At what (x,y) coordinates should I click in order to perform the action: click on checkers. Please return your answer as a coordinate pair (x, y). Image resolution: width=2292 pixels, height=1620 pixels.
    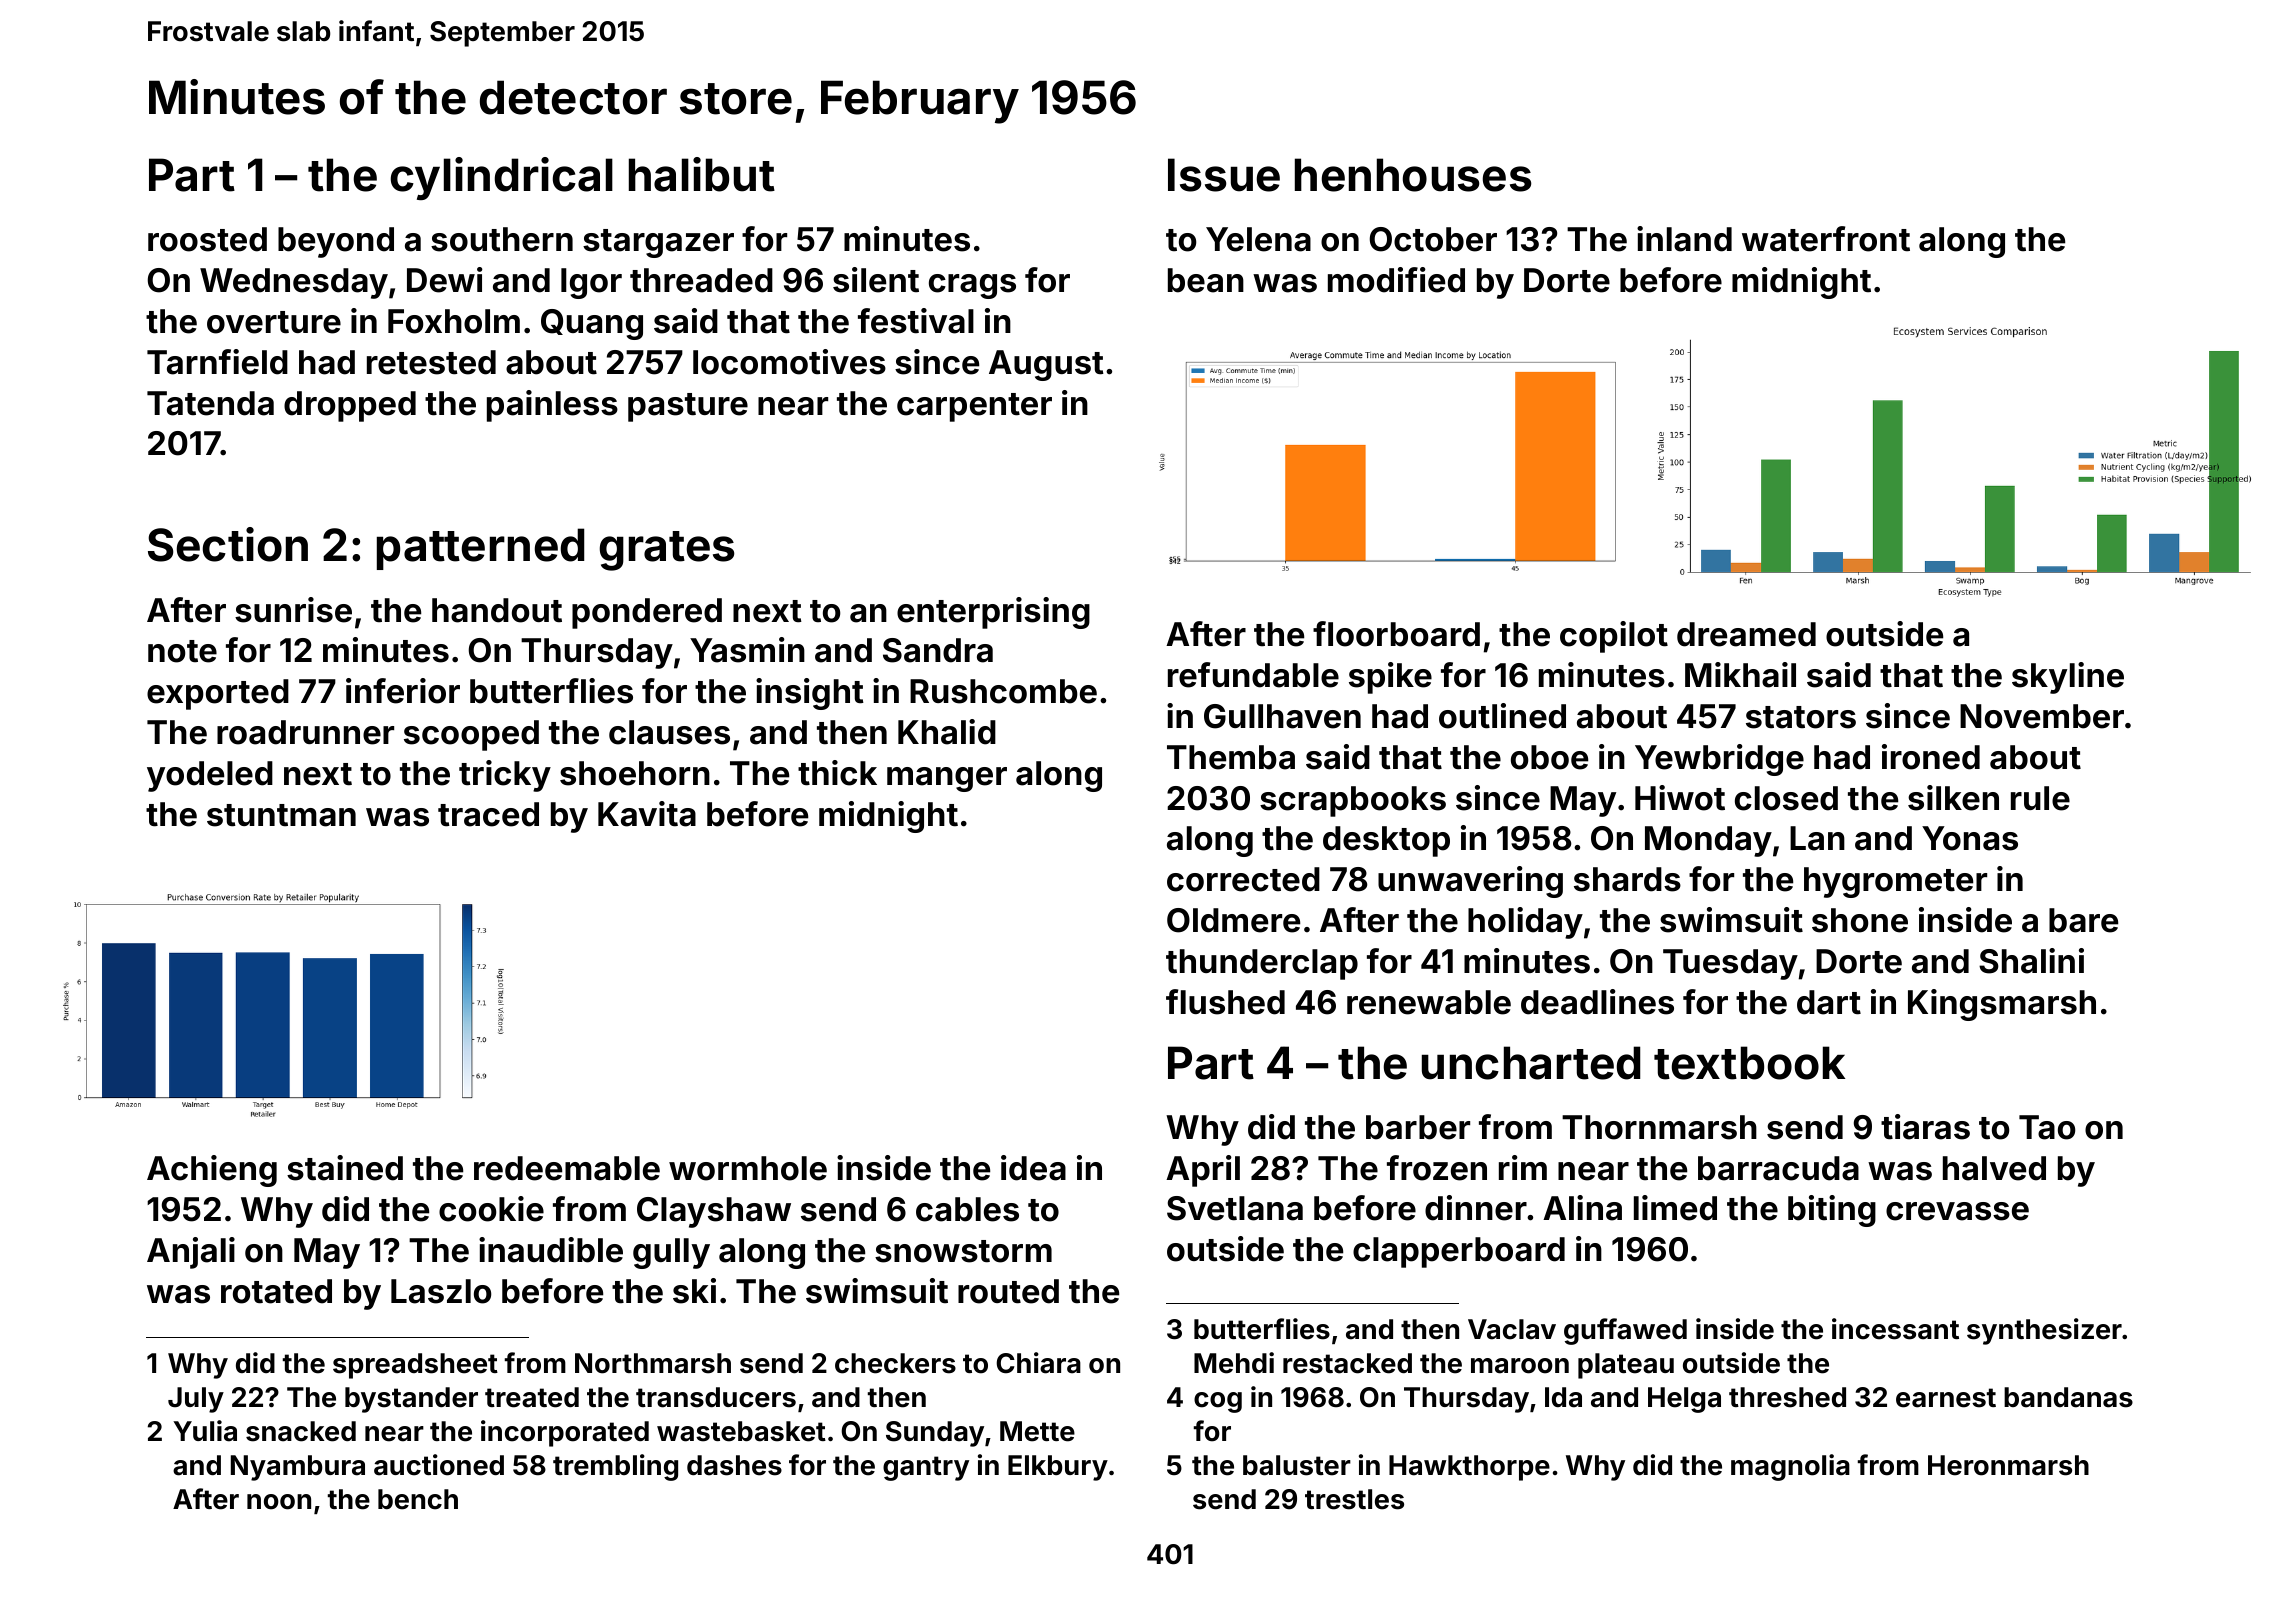
    Looking at the image, I should click on (895, 1363).
